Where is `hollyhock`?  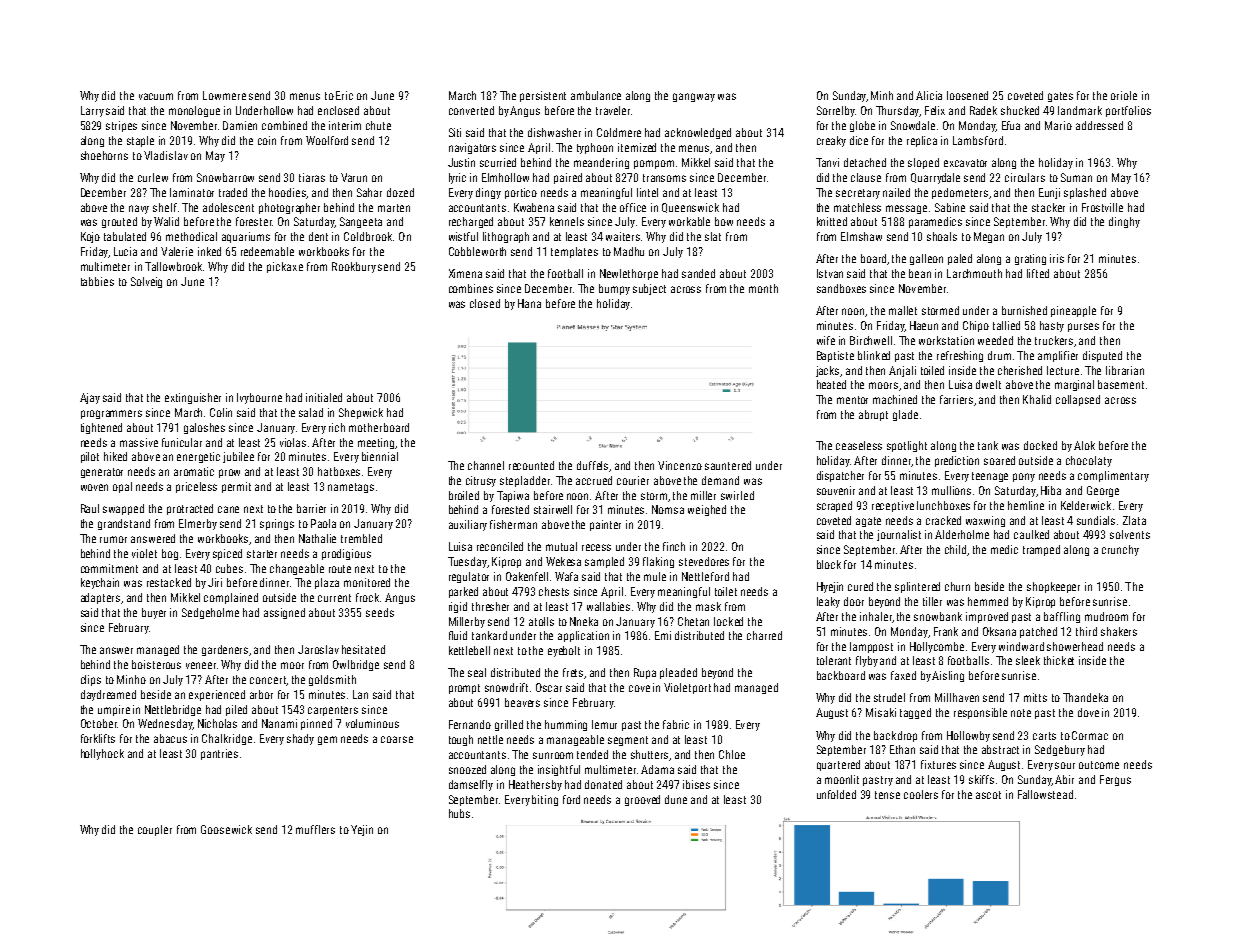 hollyhock is located at coordinates (102, 754).
